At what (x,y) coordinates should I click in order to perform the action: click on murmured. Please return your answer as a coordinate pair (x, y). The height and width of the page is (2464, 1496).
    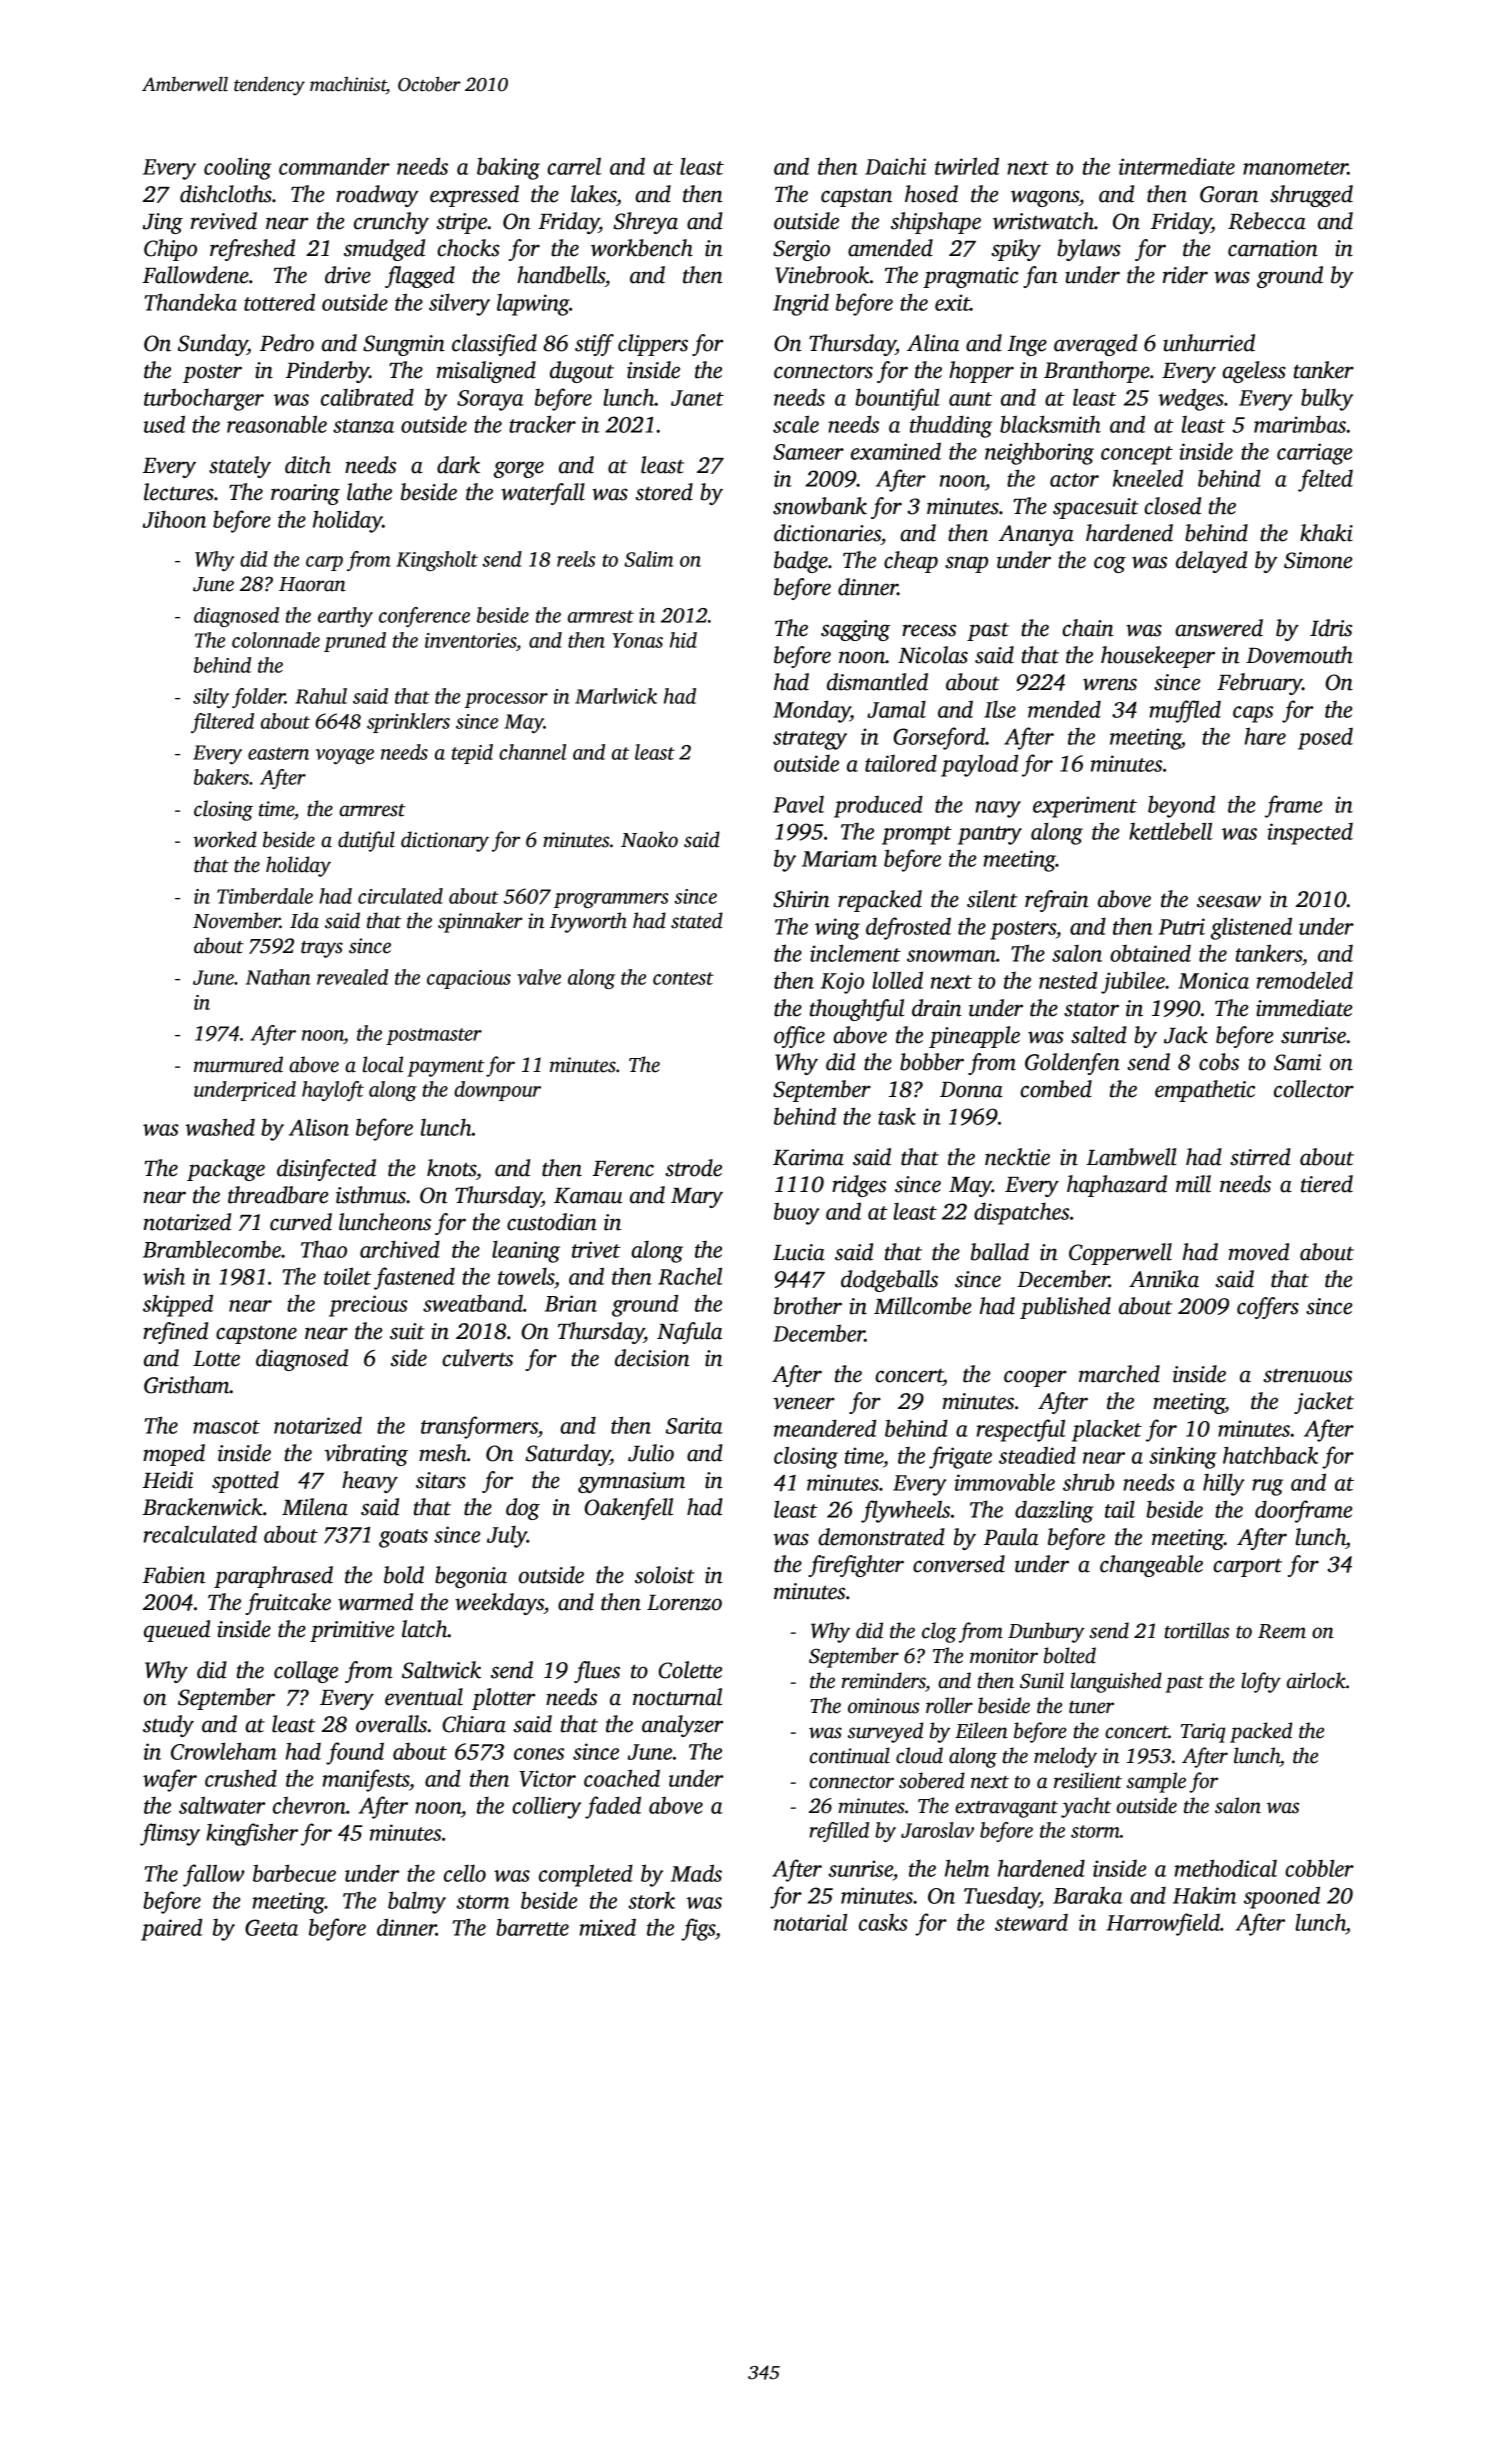
    Looking at the image, I should click on (238, 1064).
